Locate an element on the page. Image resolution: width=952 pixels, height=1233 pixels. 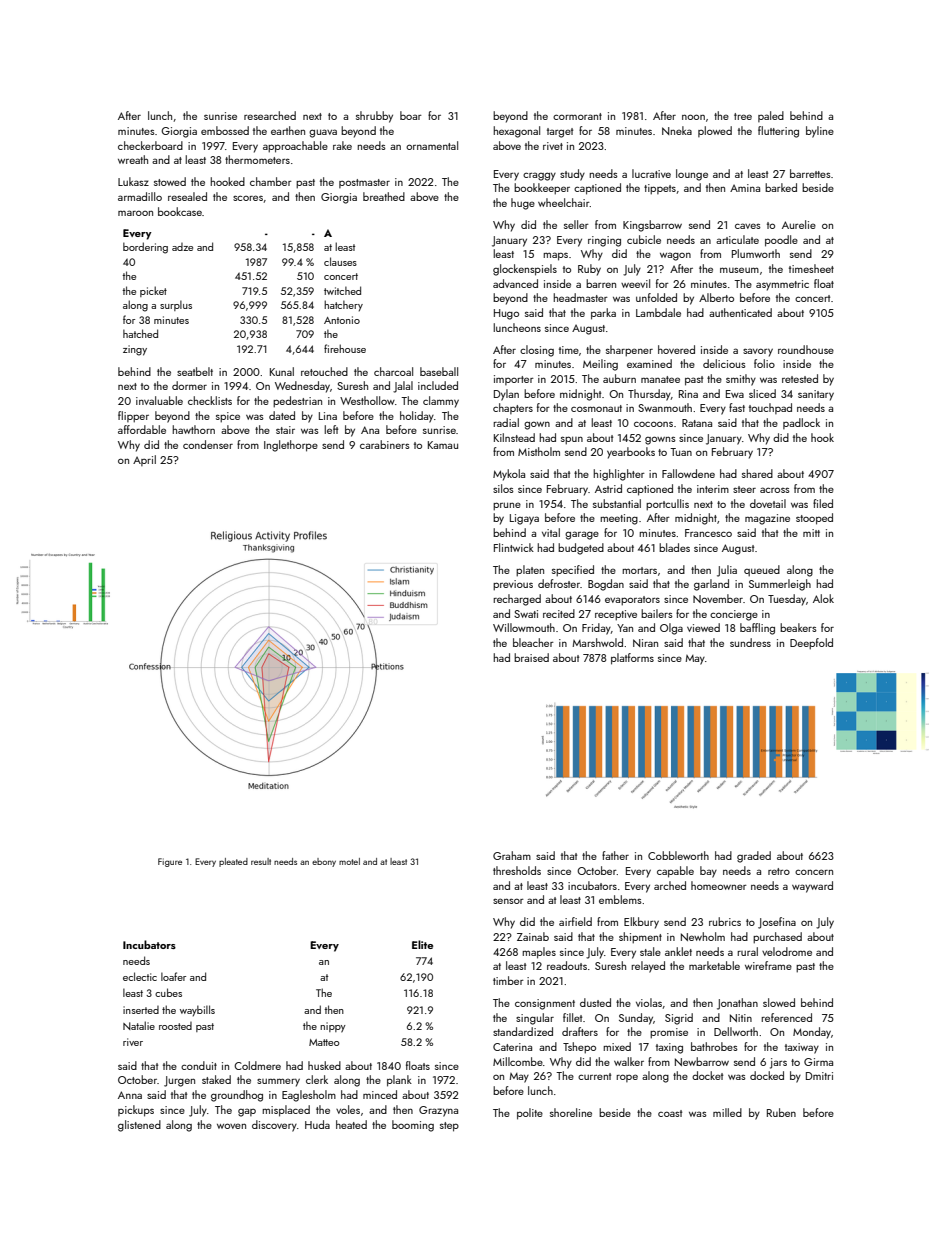
Deepfold is located at coordinates (811, 644).
